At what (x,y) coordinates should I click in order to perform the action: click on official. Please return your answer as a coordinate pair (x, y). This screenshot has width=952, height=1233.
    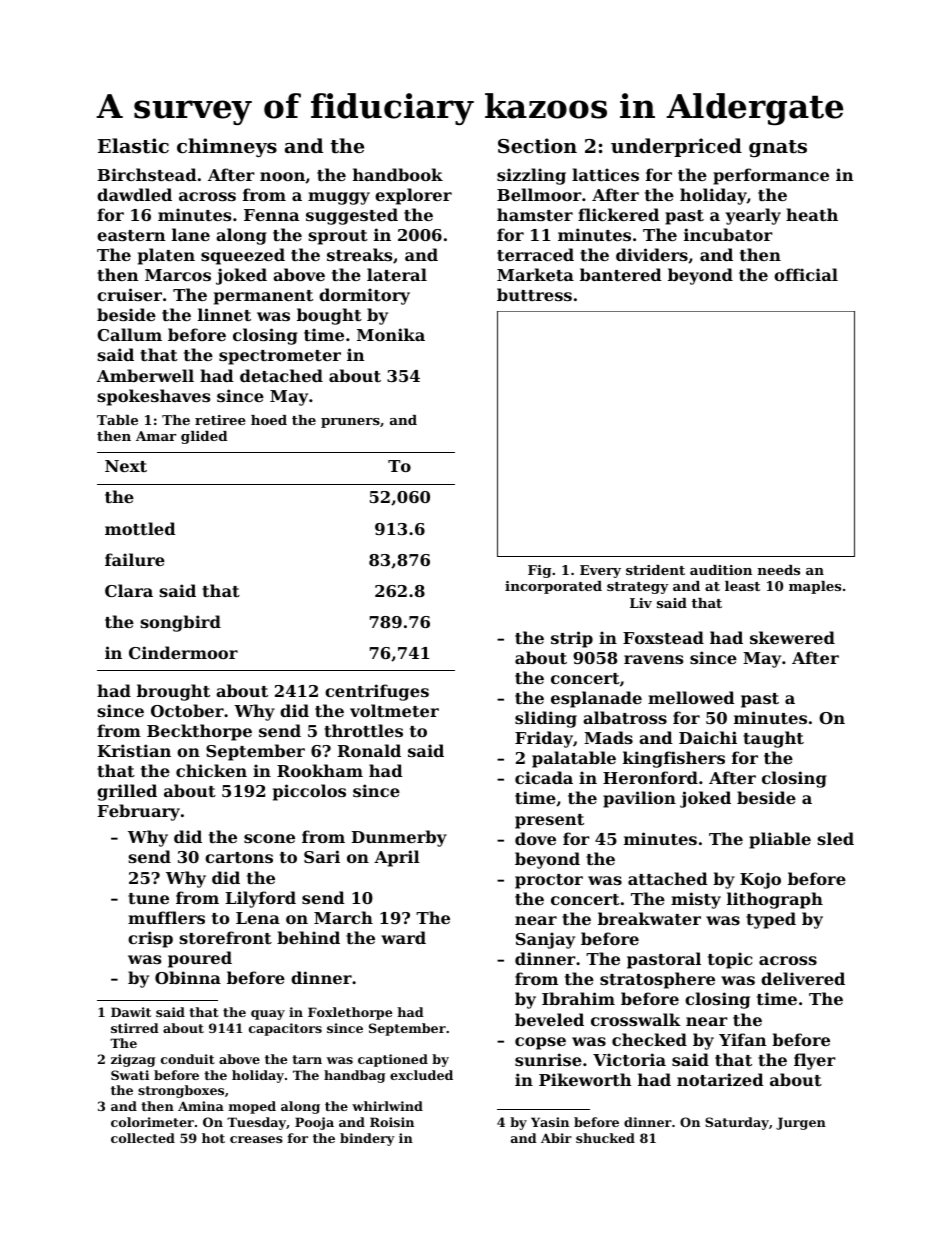
    Looking at the image, I should click on (806, 274).
